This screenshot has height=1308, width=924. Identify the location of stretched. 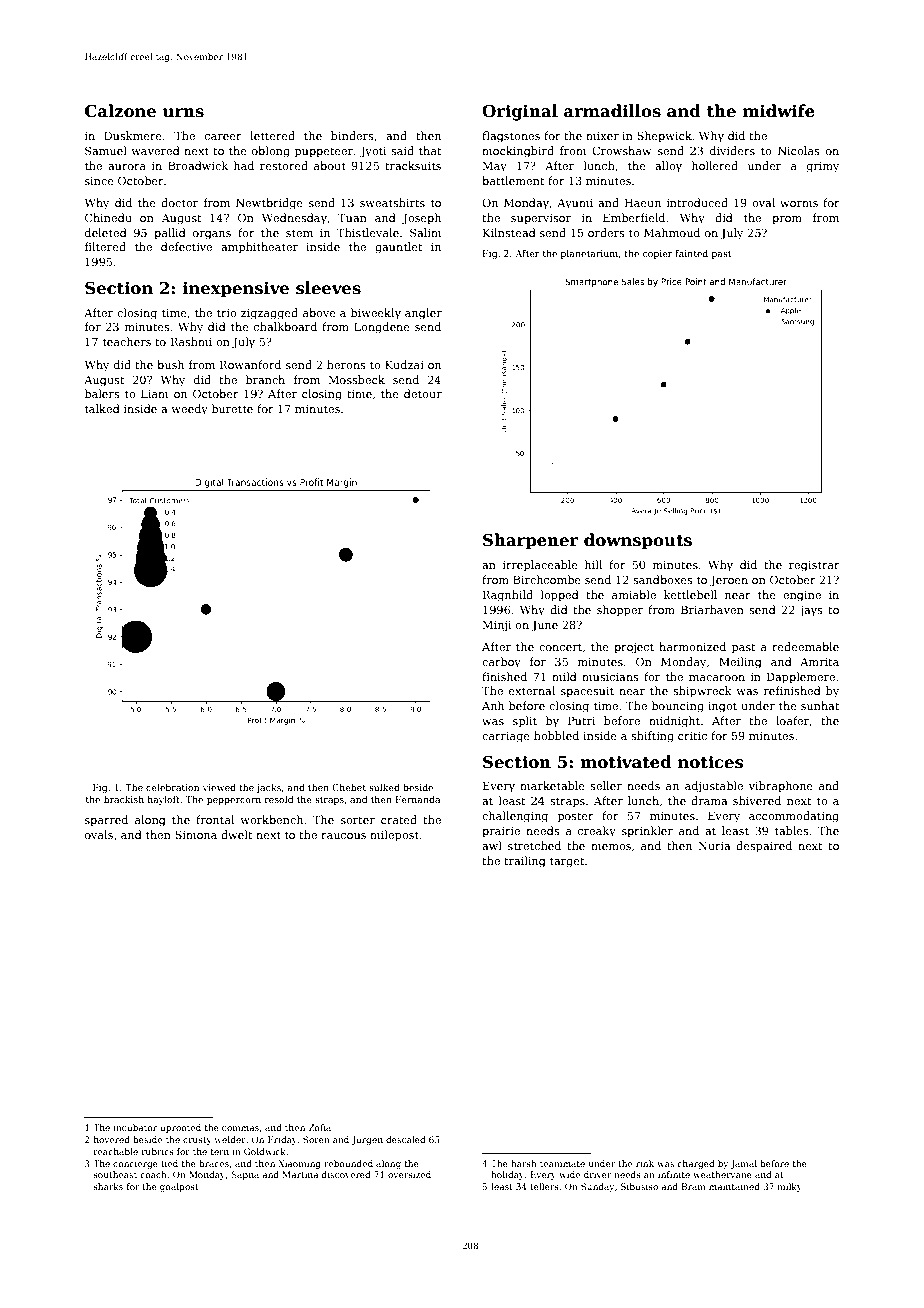
(534, 845).
